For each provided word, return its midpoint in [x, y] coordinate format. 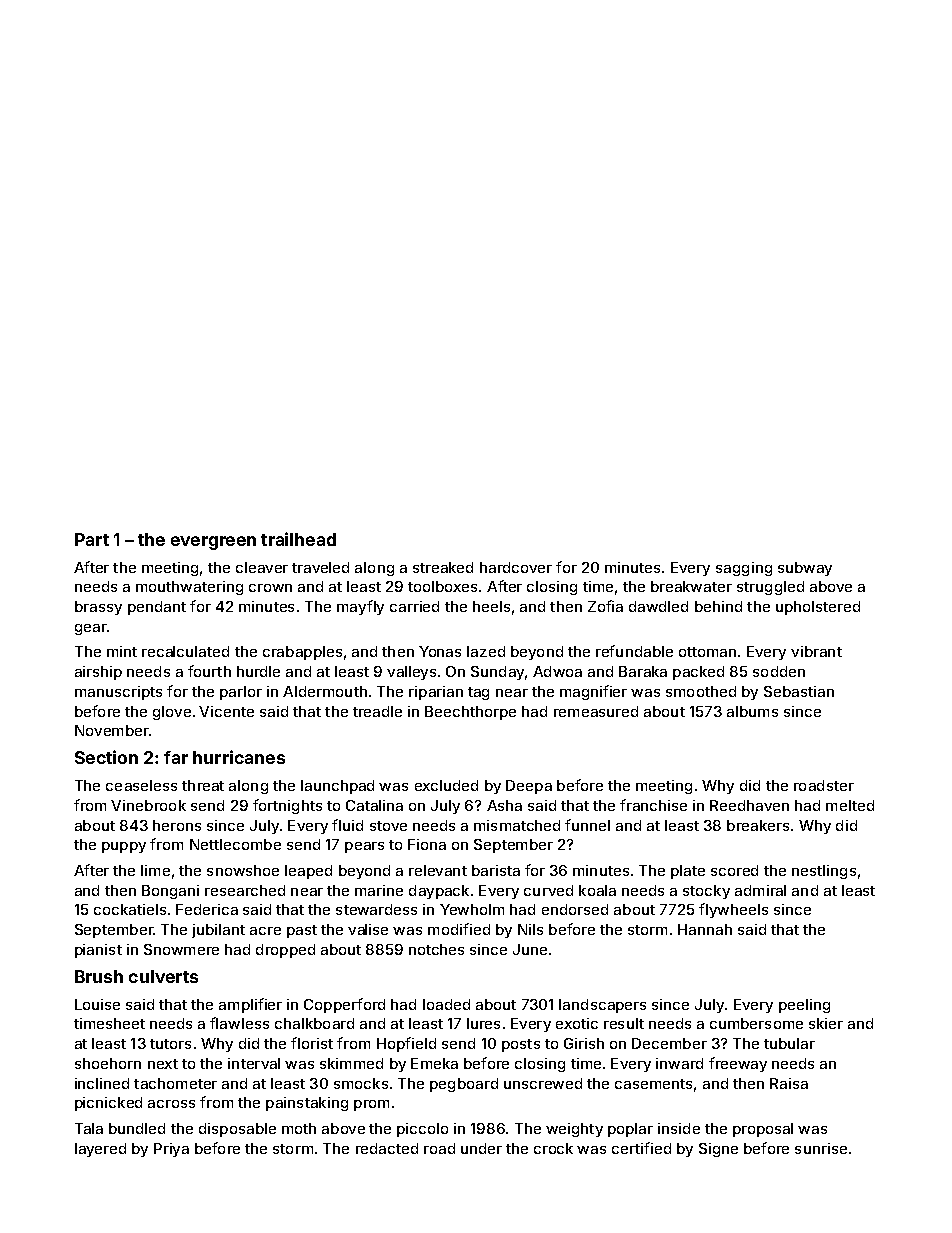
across [171, 1104]
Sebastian [799, 691]
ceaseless [141, 785]
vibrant [816, 651]
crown [270, 588]
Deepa [529, 787]
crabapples [302, 653]
